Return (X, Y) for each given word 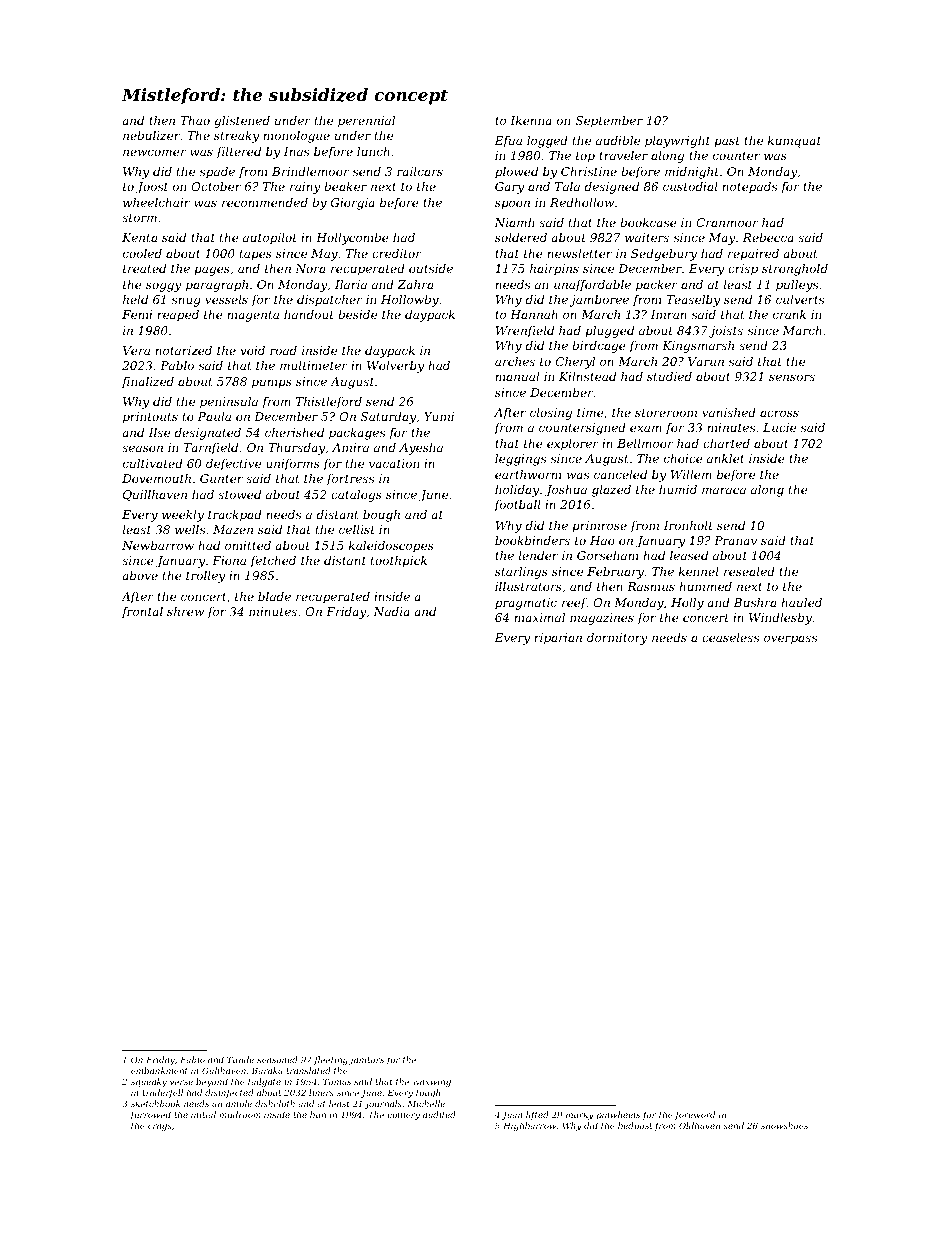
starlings (521, 573)
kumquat (794, 142)
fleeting (331, 1060)
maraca (724, 490)
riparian (558, 639)
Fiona (229, 560)
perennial (366, 122)
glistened (242, 122)
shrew (185, 611)
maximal (539, 617)
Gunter (221, 478)
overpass (790, 640)
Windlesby (780, 619)
